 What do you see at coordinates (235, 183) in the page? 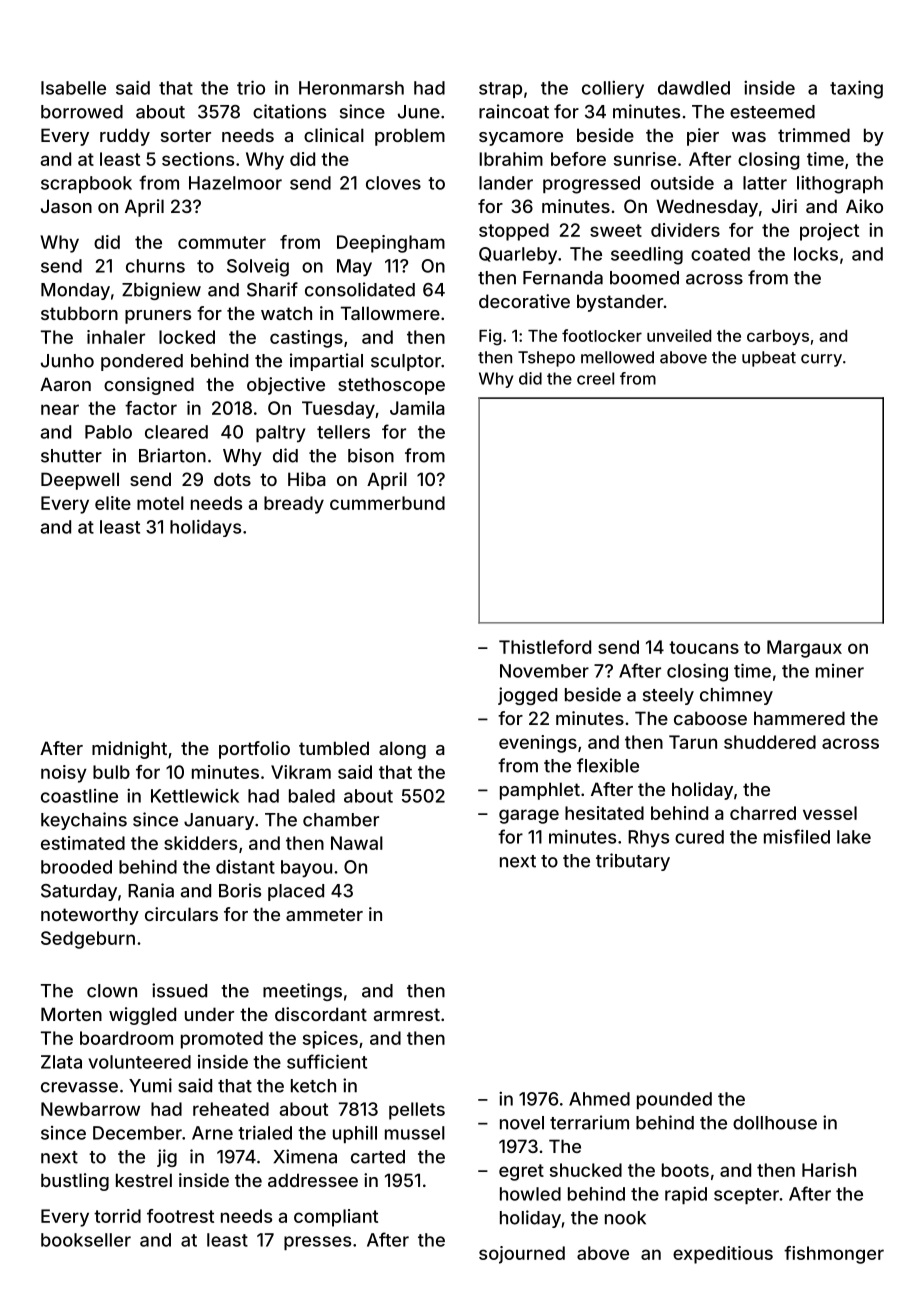
I see `Hazelmoor` at bounding box center [235, 183].
